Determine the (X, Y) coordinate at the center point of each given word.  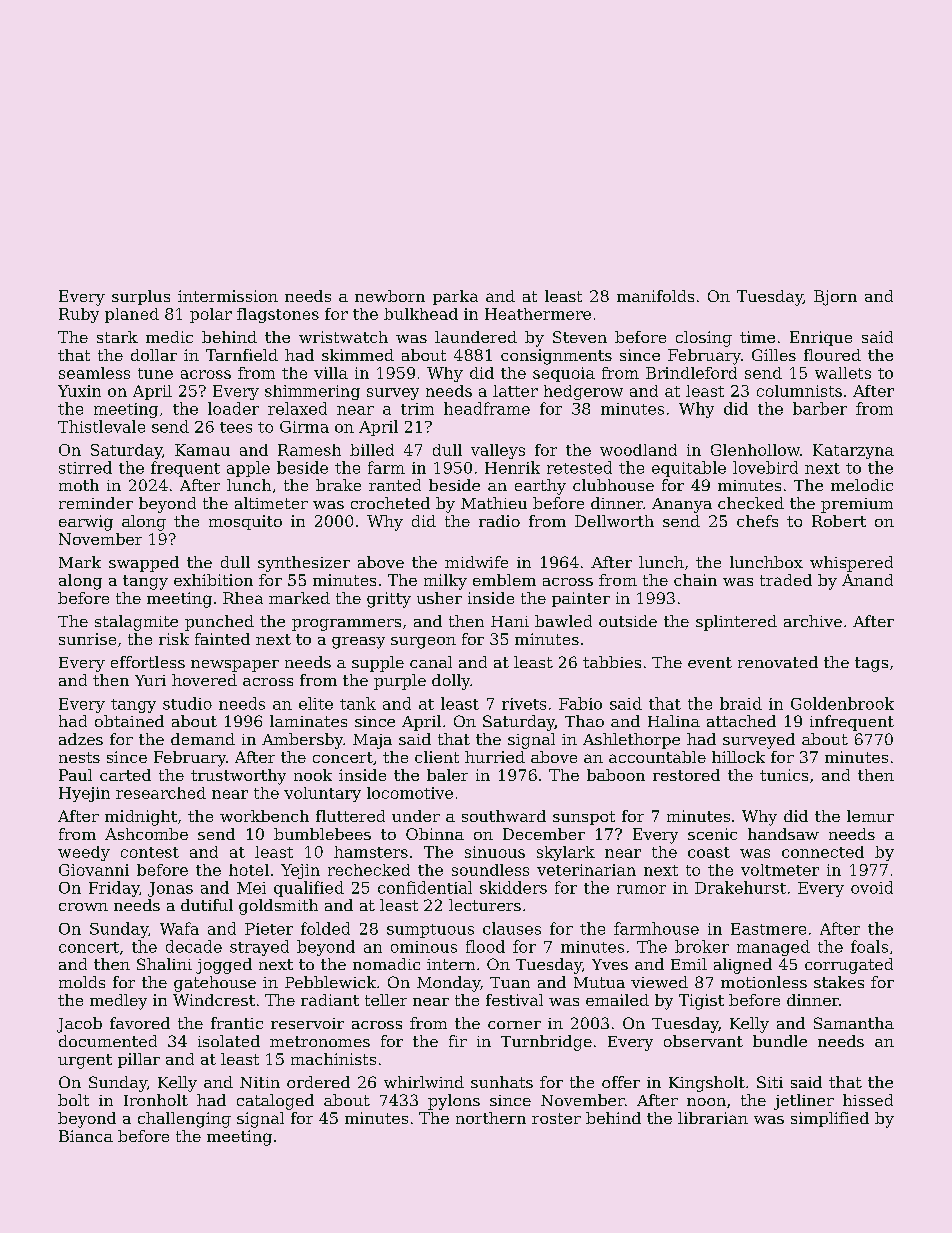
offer (621, 1082)
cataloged (275, 1102)
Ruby (79, 315)
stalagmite (136, 623)
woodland (638, 450)
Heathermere (538, 314)
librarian (713, 1118)
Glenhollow (755, 450)
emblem (504, 580)
